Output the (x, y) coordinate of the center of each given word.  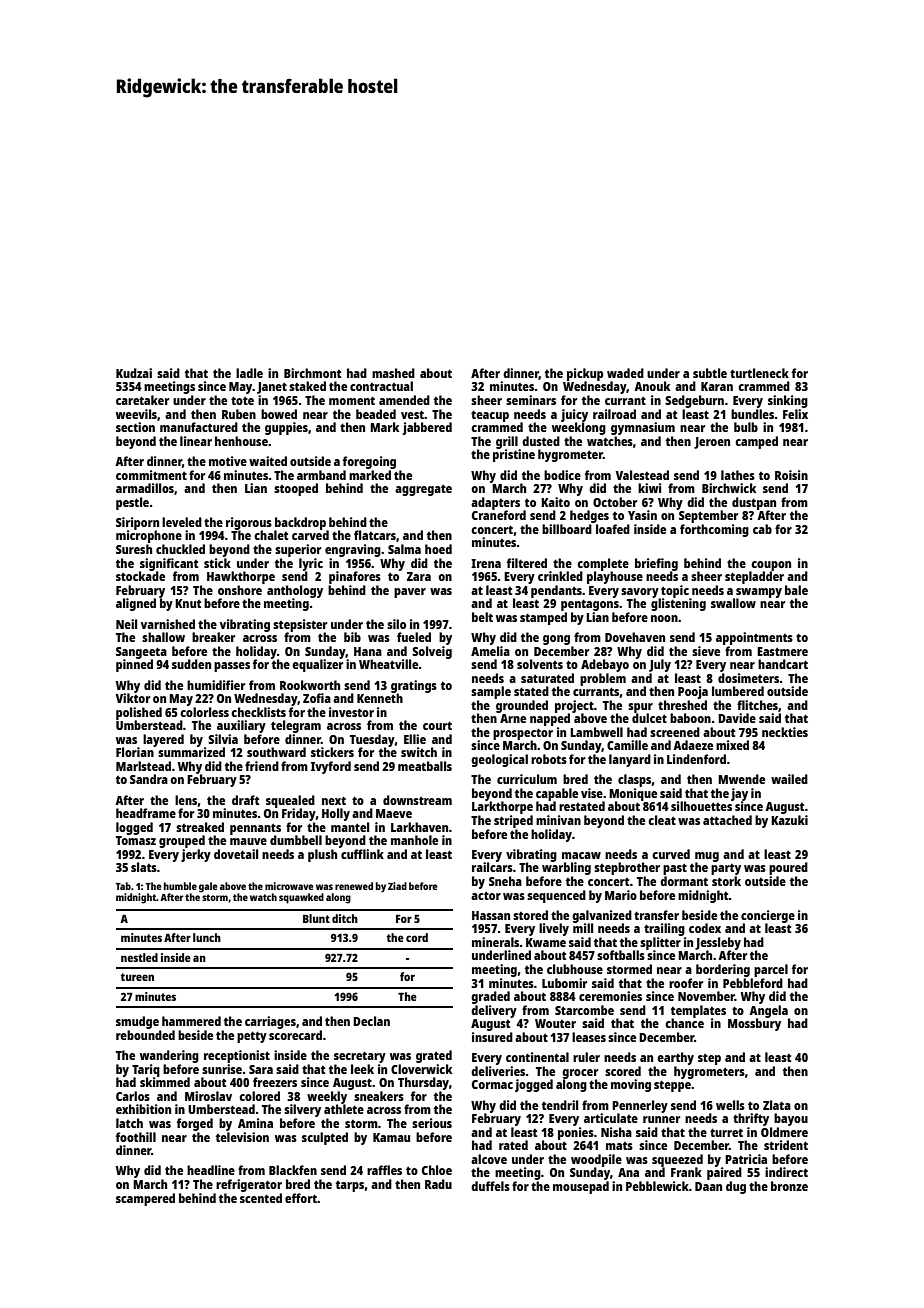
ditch (345, 918)
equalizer (317, 665)
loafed (613, 529)
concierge (768, 916)
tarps (350, 1186)
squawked (301, 898)
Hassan (491, 915)
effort (301, 1198)
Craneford (499, 515)
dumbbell (296, 840)
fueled (414, 637)
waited (268, 461)
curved (671, 854)
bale (796, 590)
